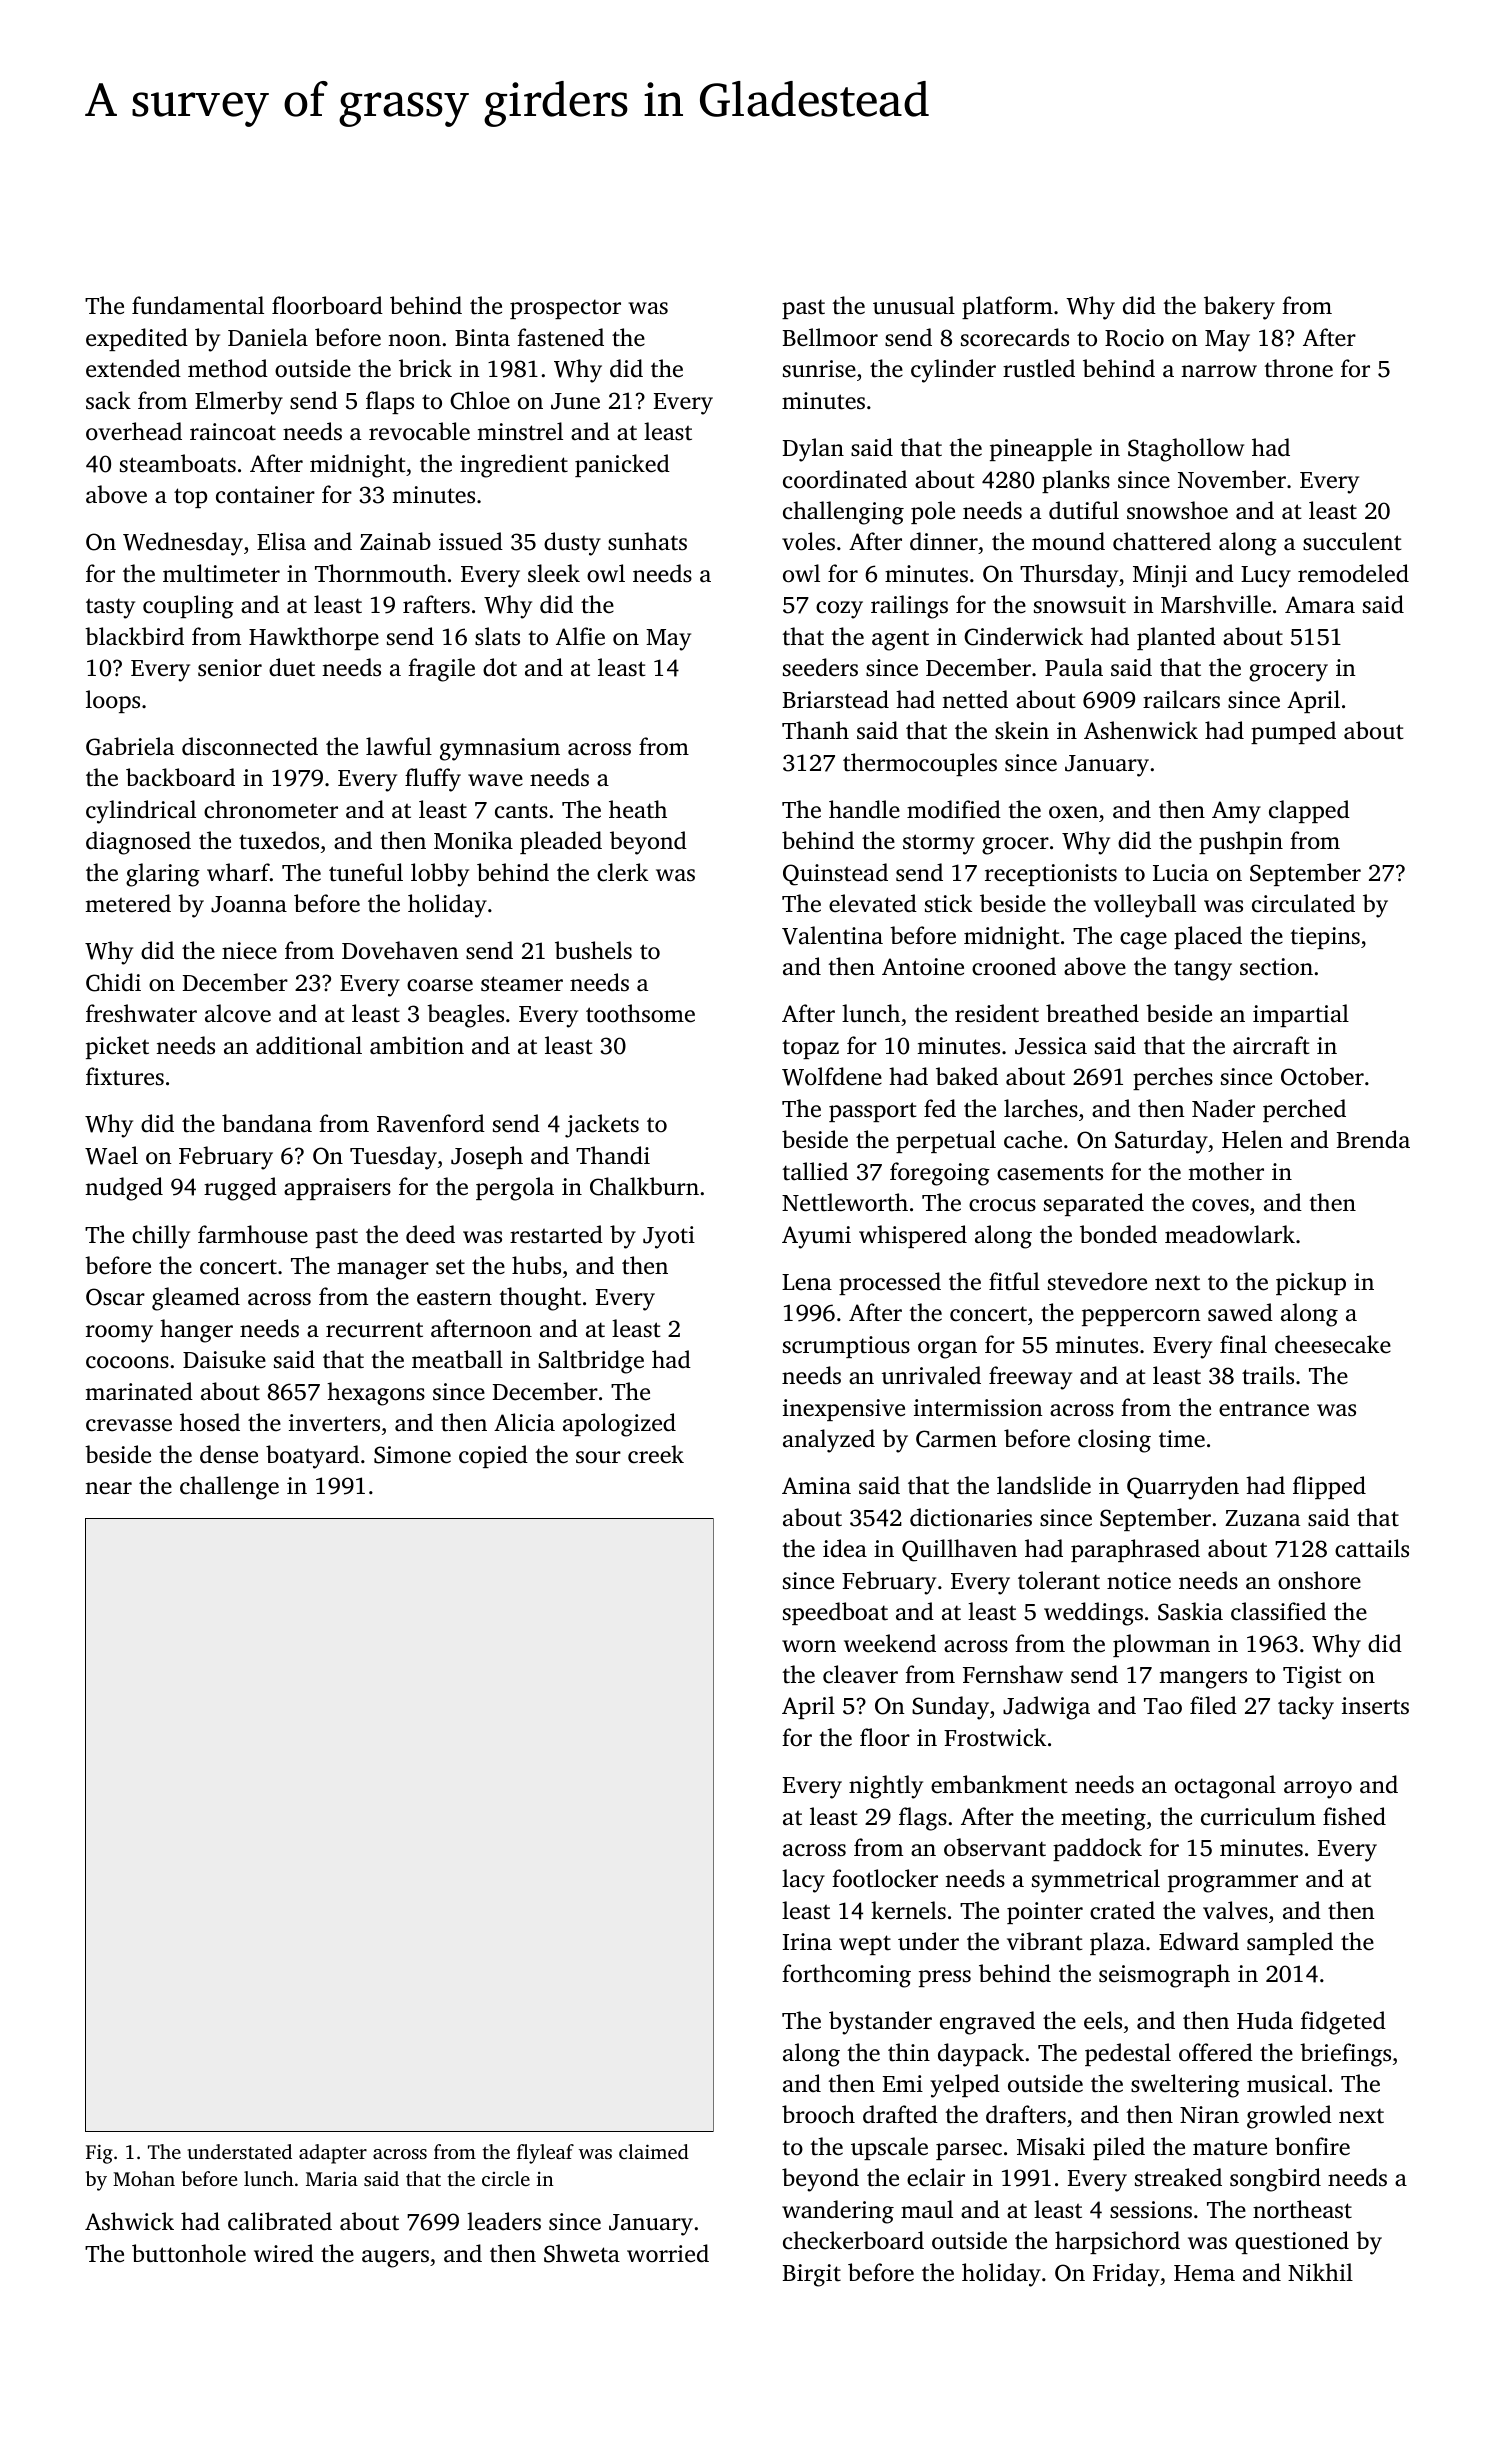  I want to click on Friday, so click(1126, 2275).
